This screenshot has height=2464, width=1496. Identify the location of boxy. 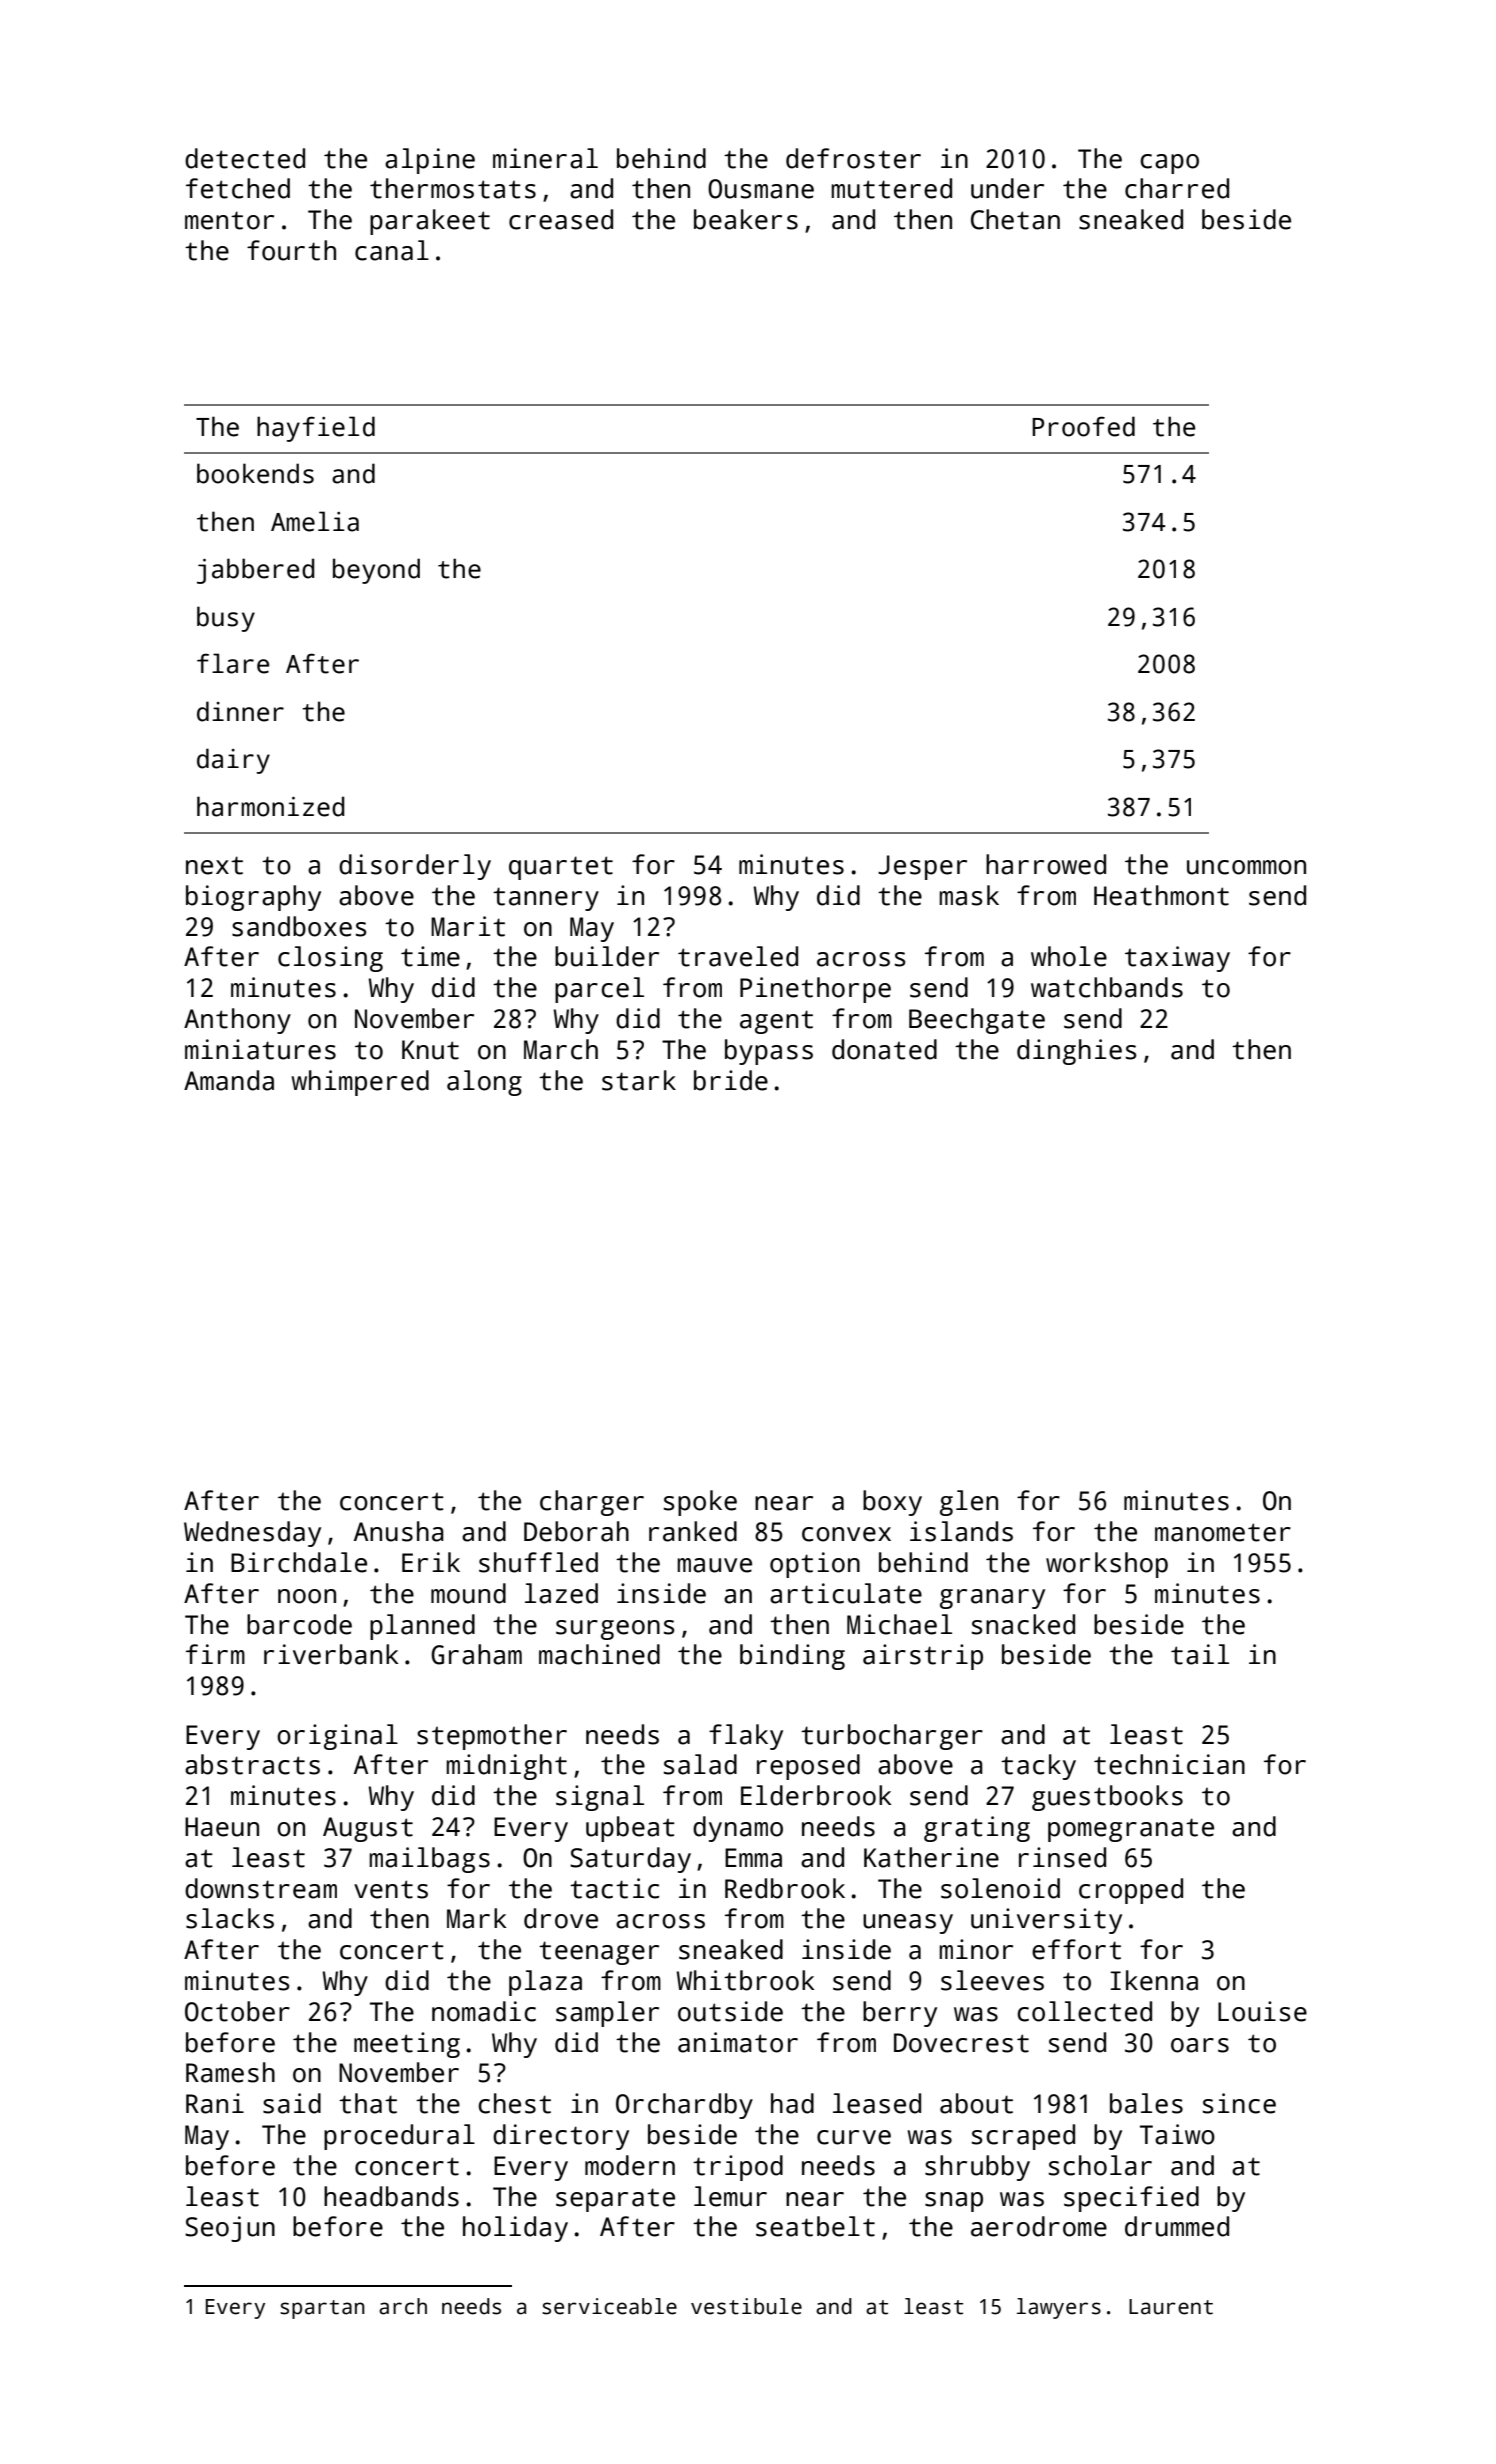
(892, 1503).
